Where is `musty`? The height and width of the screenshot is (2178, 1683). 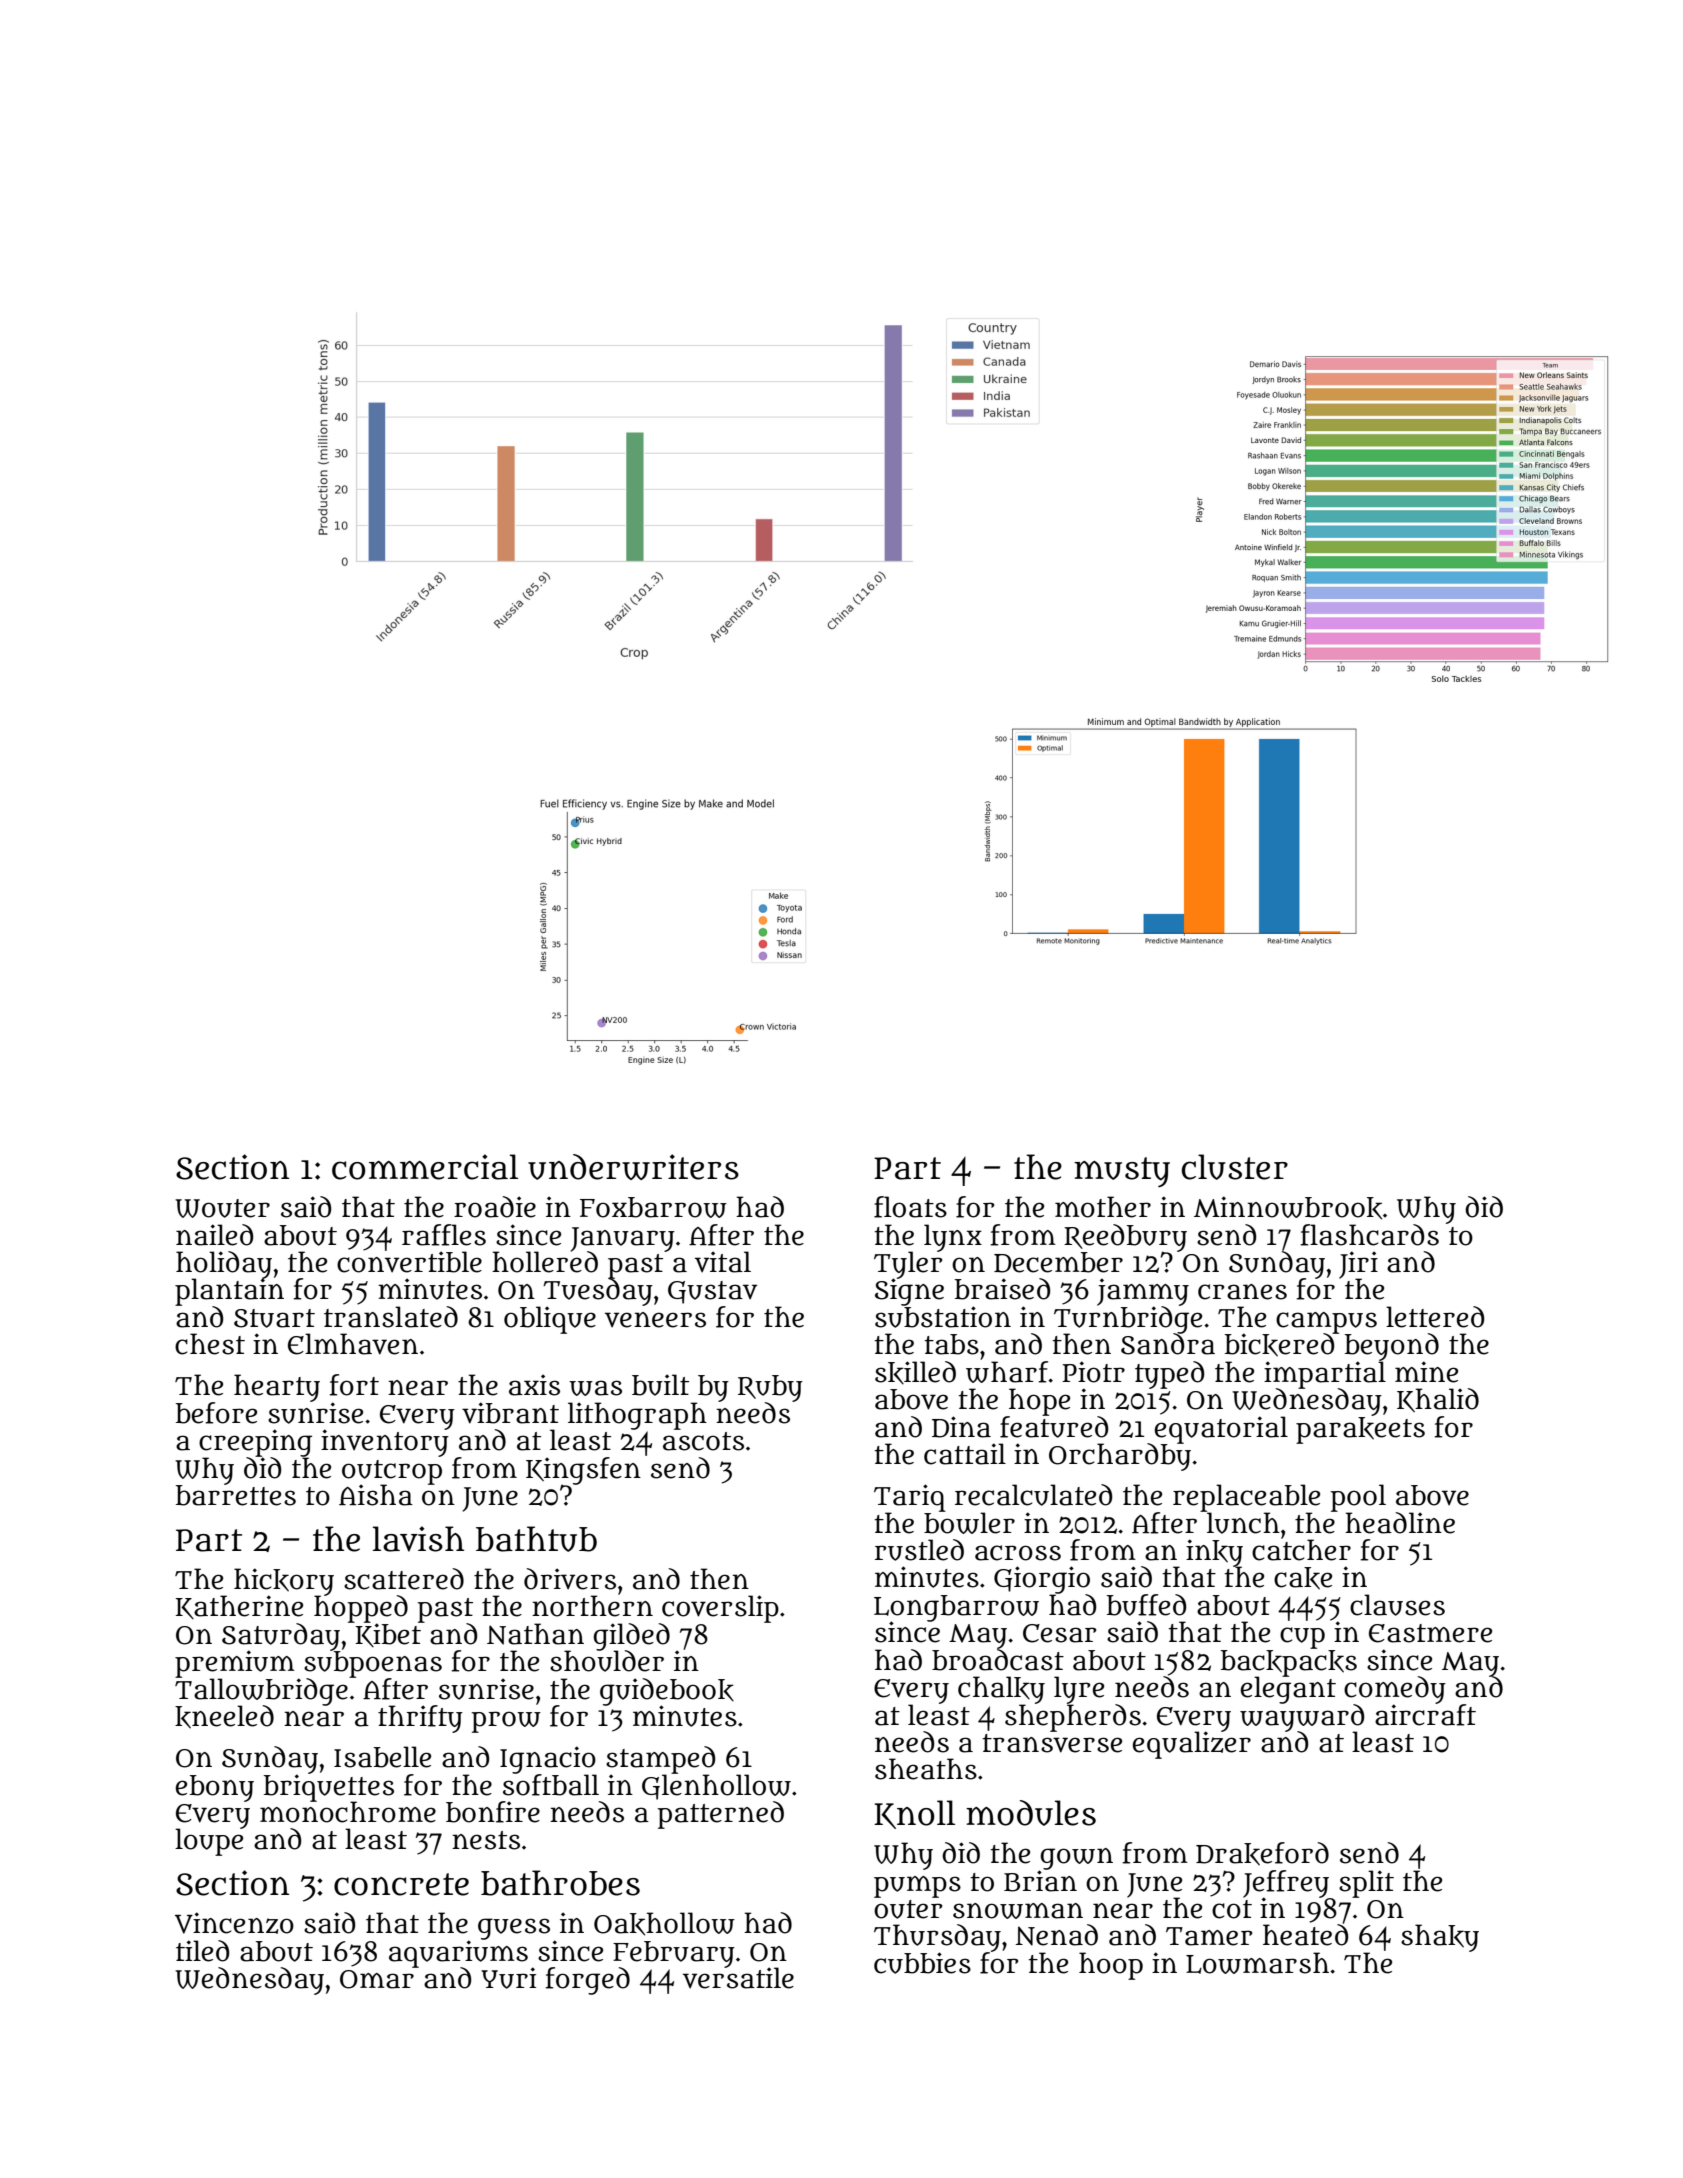
musty is located at coordinates (1122, 1172).
